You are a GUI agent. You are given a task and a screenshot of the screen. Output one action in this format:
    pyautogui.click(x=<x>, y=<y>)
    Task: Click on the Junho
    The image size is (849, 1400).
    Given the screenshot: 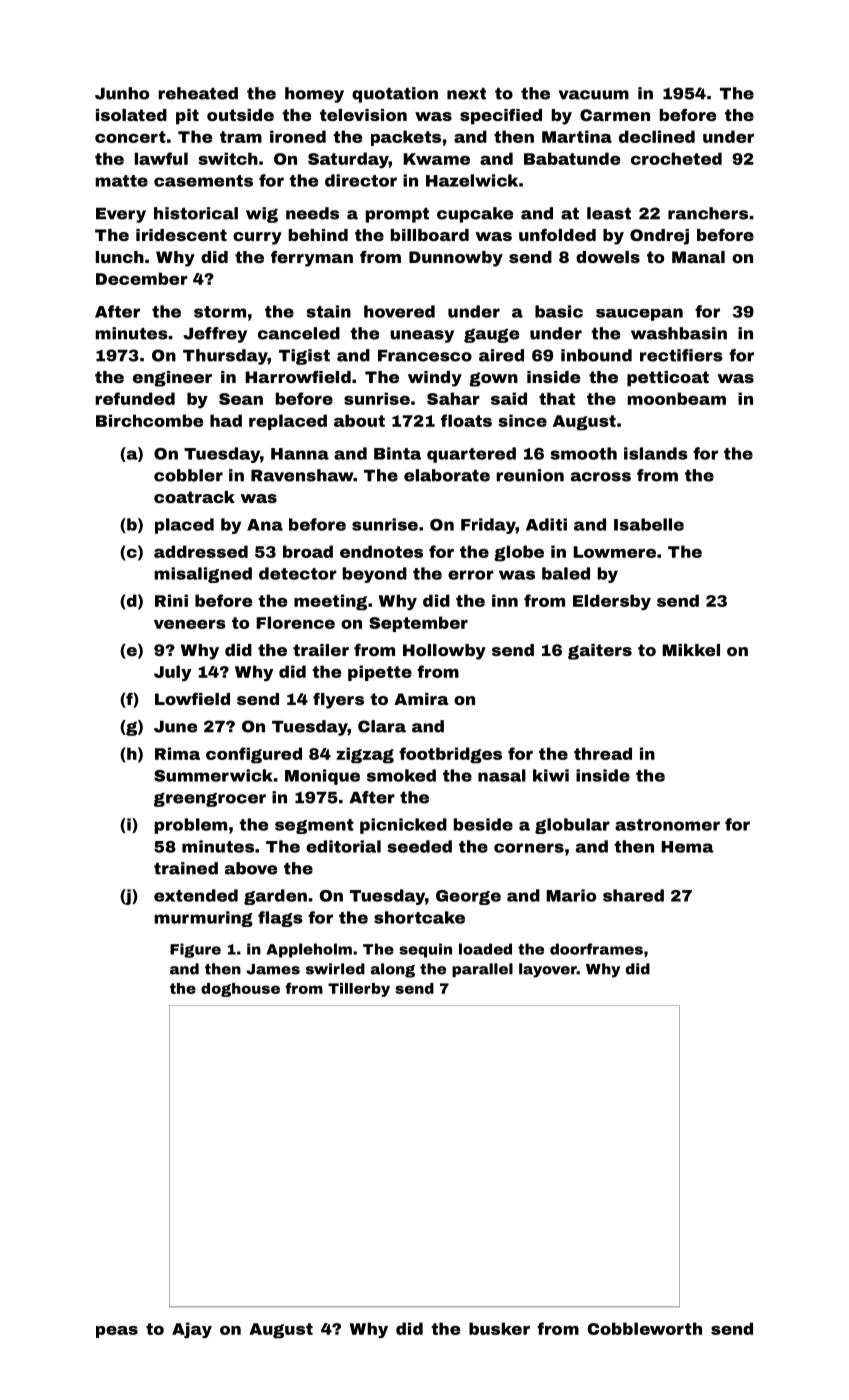 What is the action you would take?
    pyautogui.click(x=122, y=93)
